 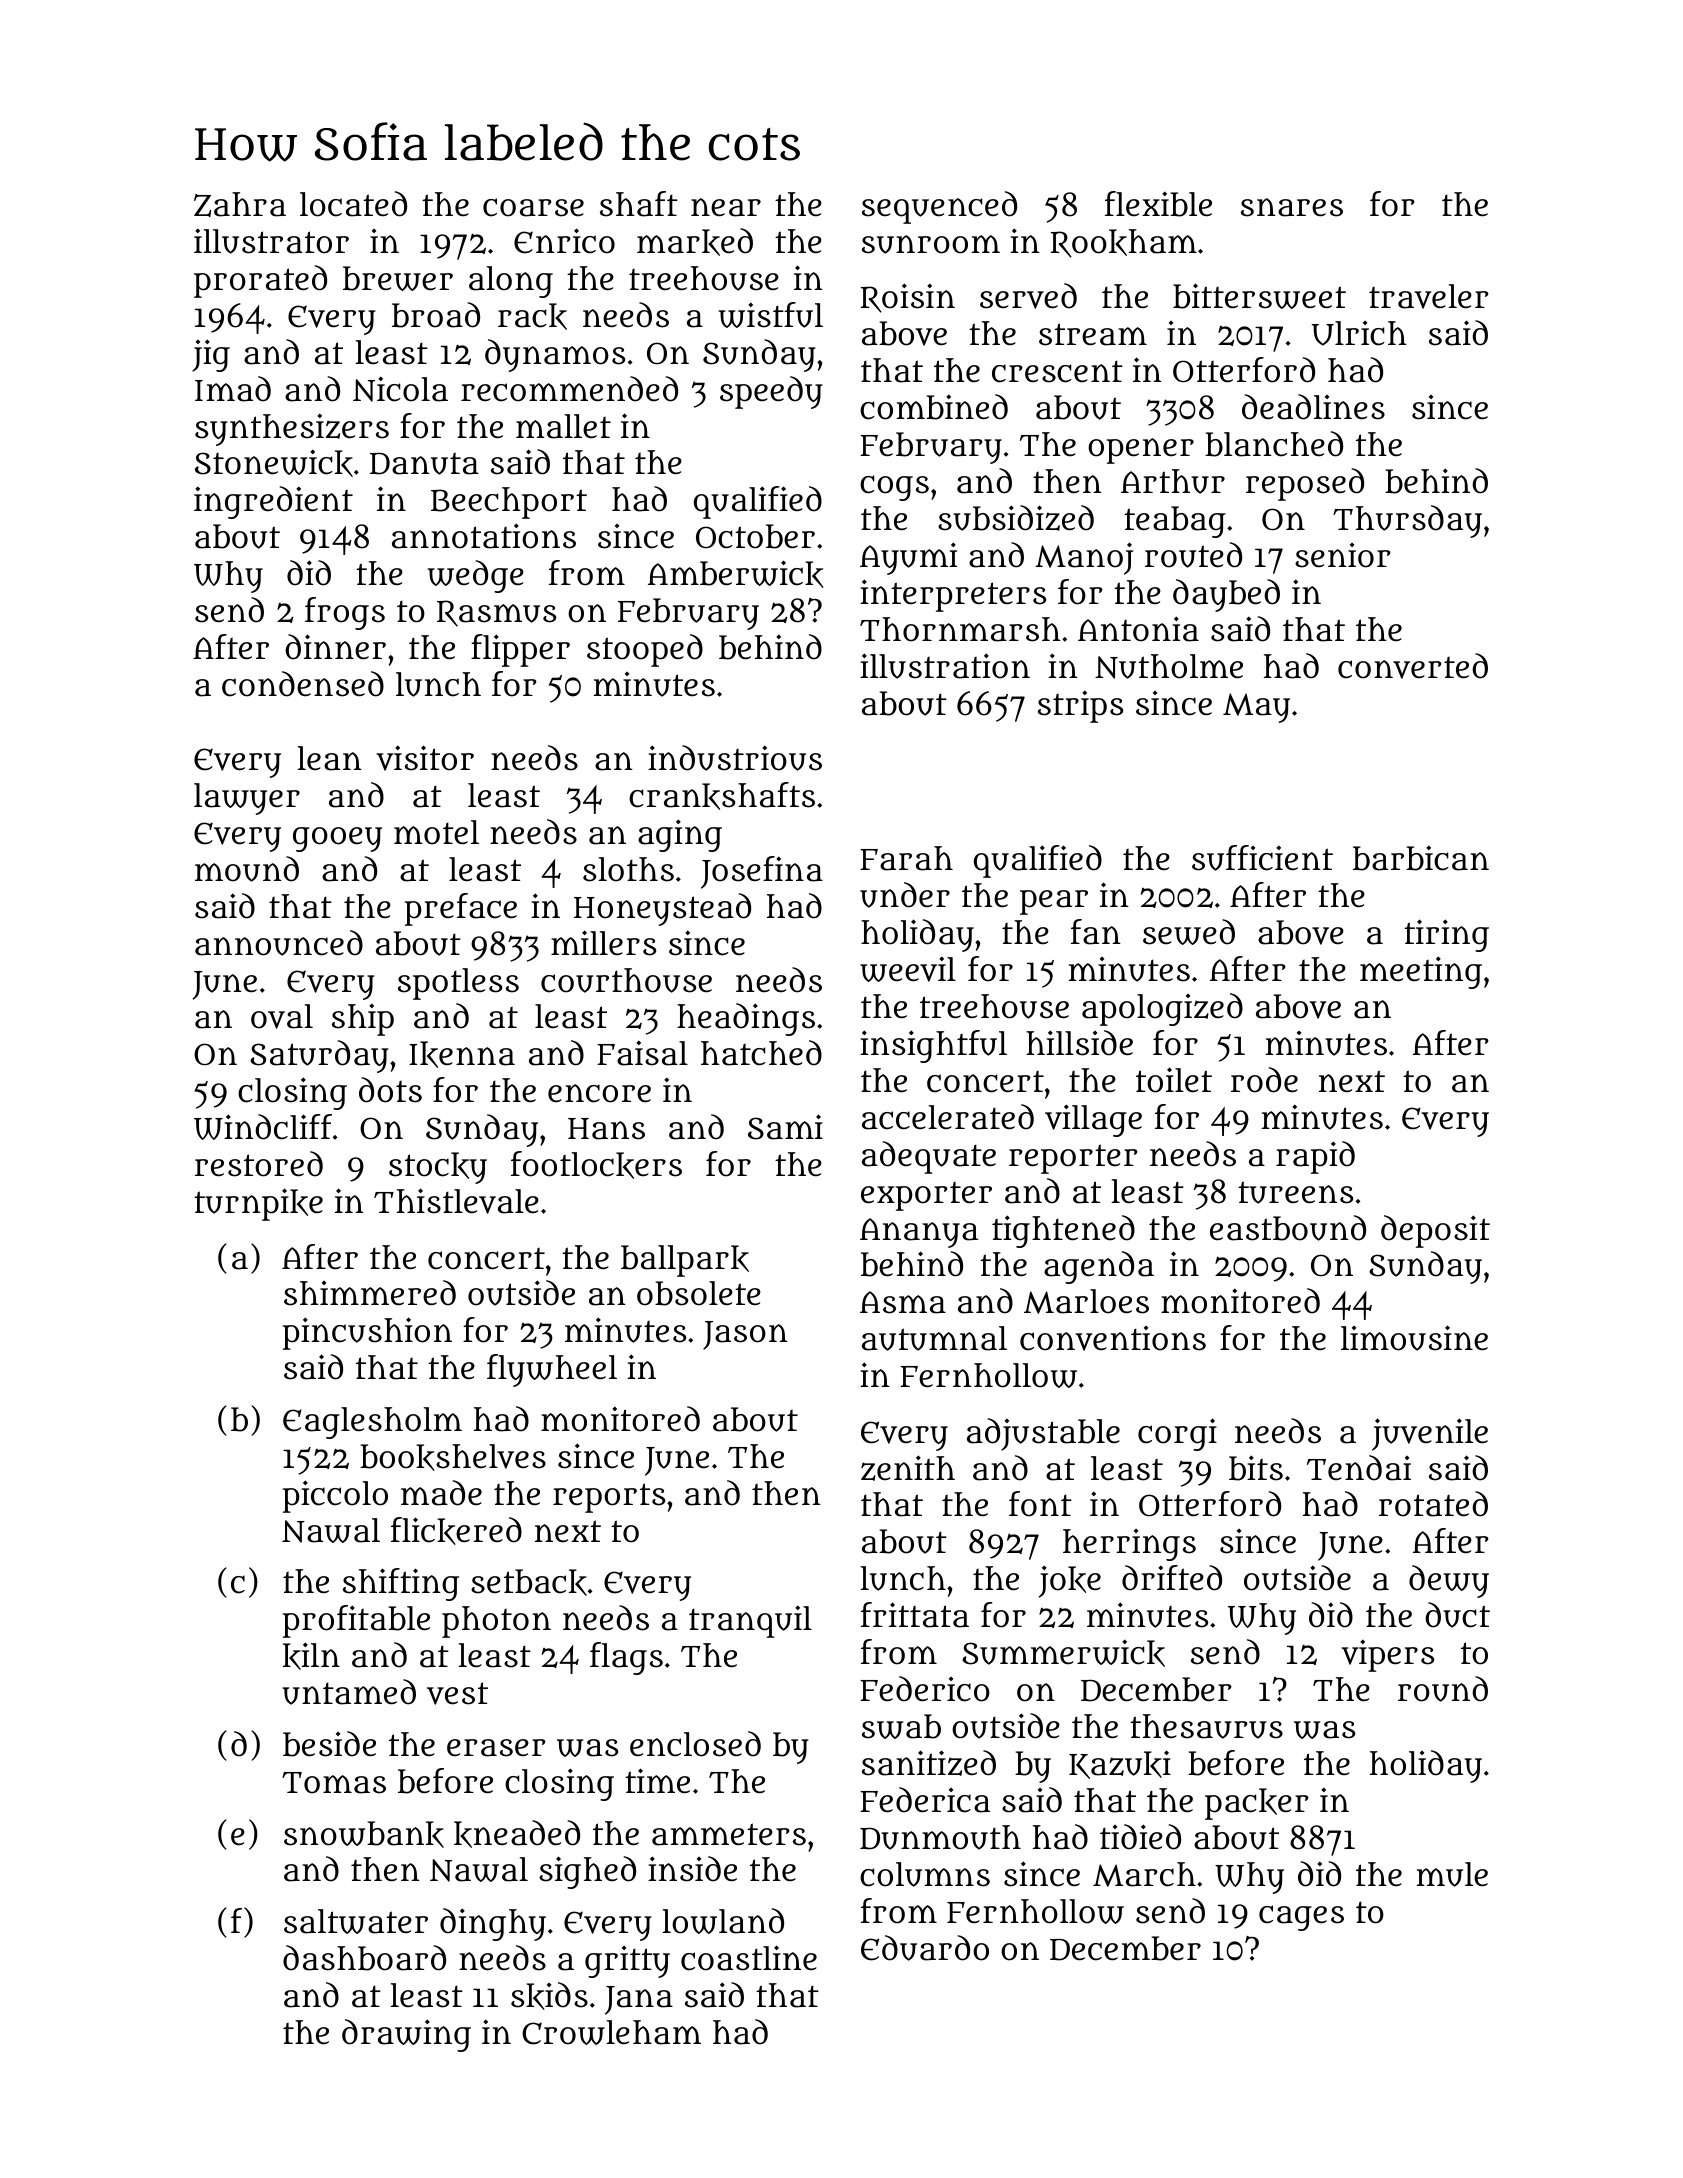 What do you see at coordinates (364, 1834) in the document?
I see `snowbank` at bounding box center [364, 1834].
